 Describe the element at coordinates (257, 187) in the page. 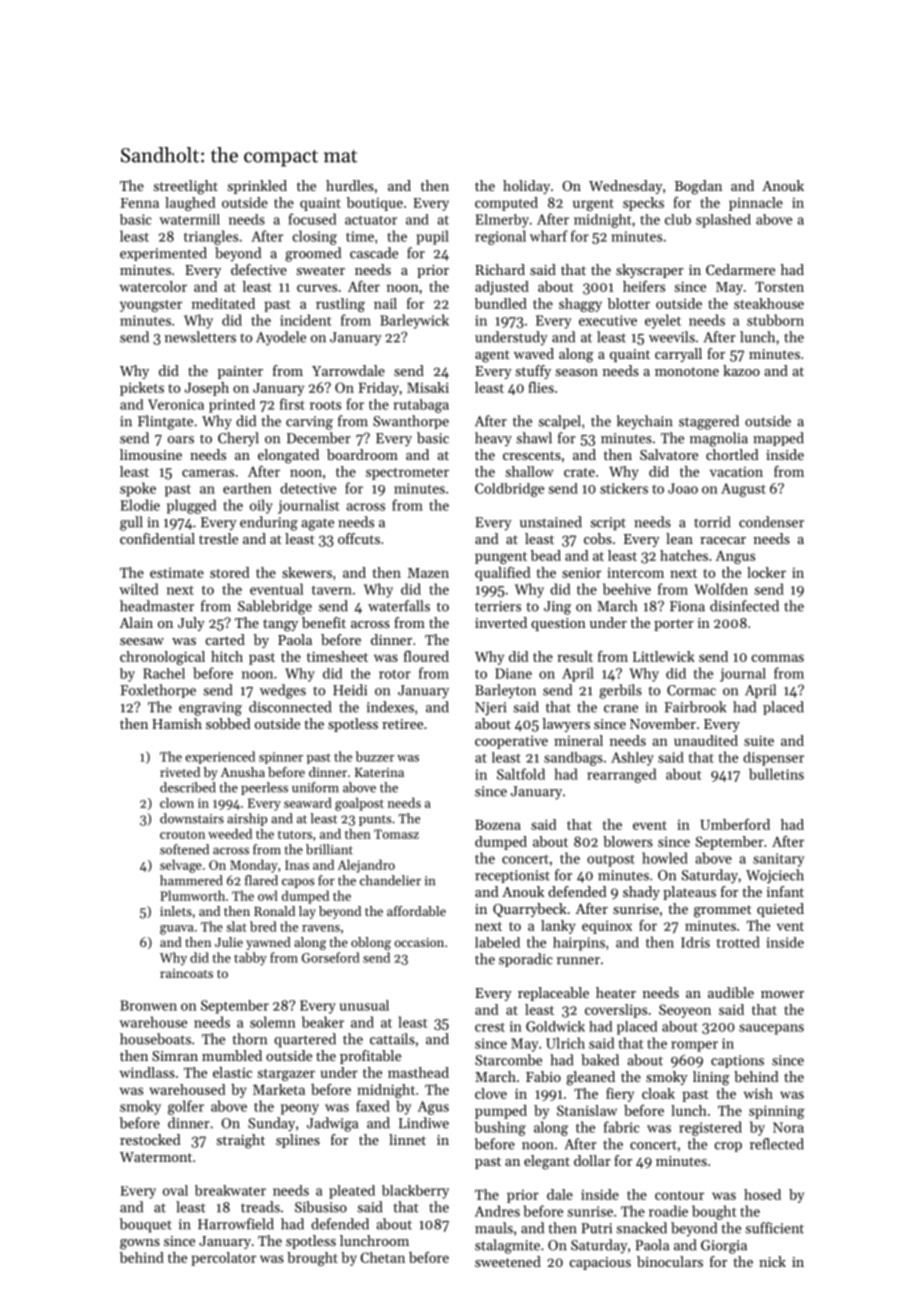

I see `sprinkled` at that location.
